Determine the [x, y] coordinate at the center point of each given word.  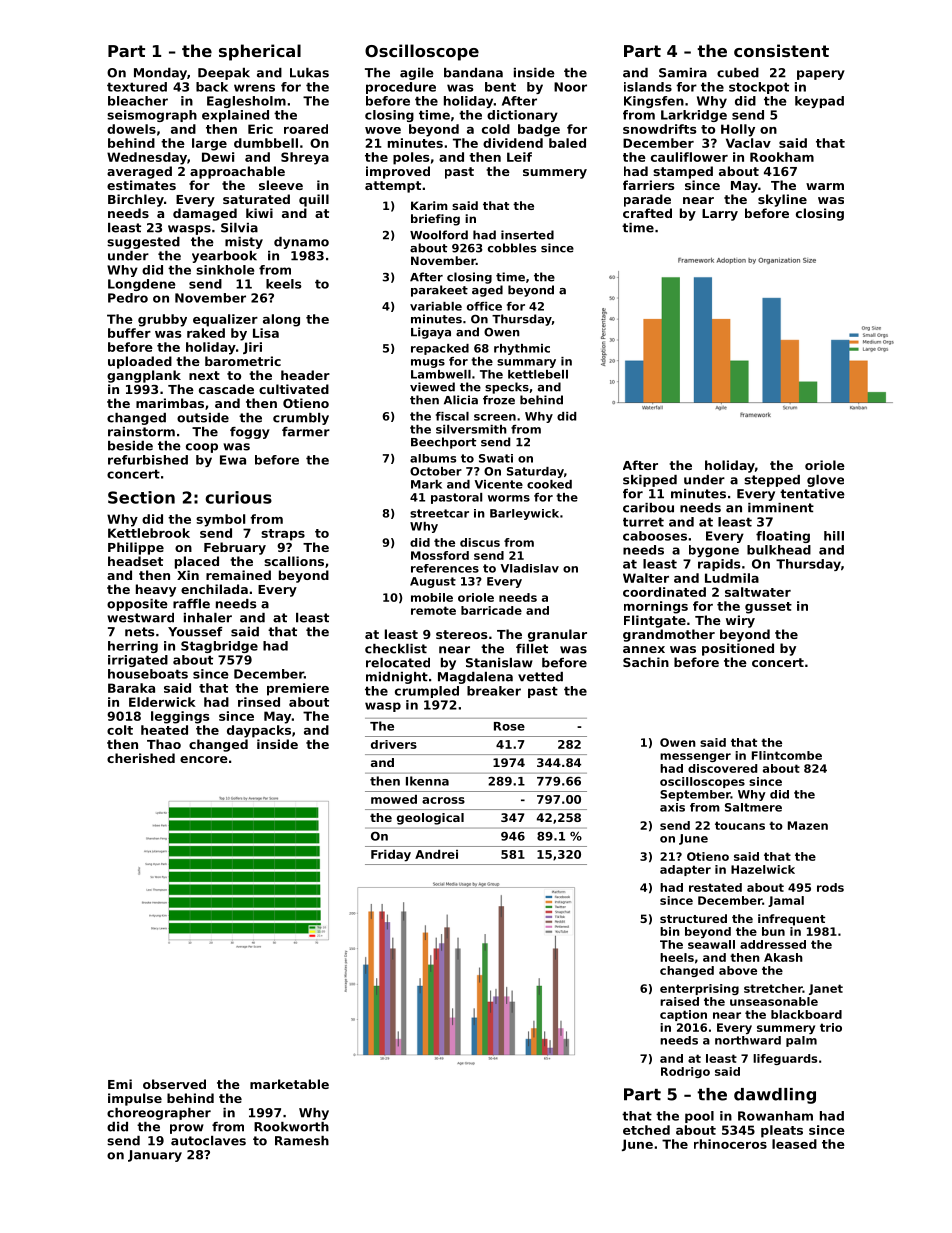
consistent [781, 50]
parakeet [439, 291]
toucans [740, 825]
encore [204, 759]
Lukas [309, 73]
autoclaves [208, 1141]
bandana [473, 73]
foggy [250, 433]
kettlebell [538, 374]
